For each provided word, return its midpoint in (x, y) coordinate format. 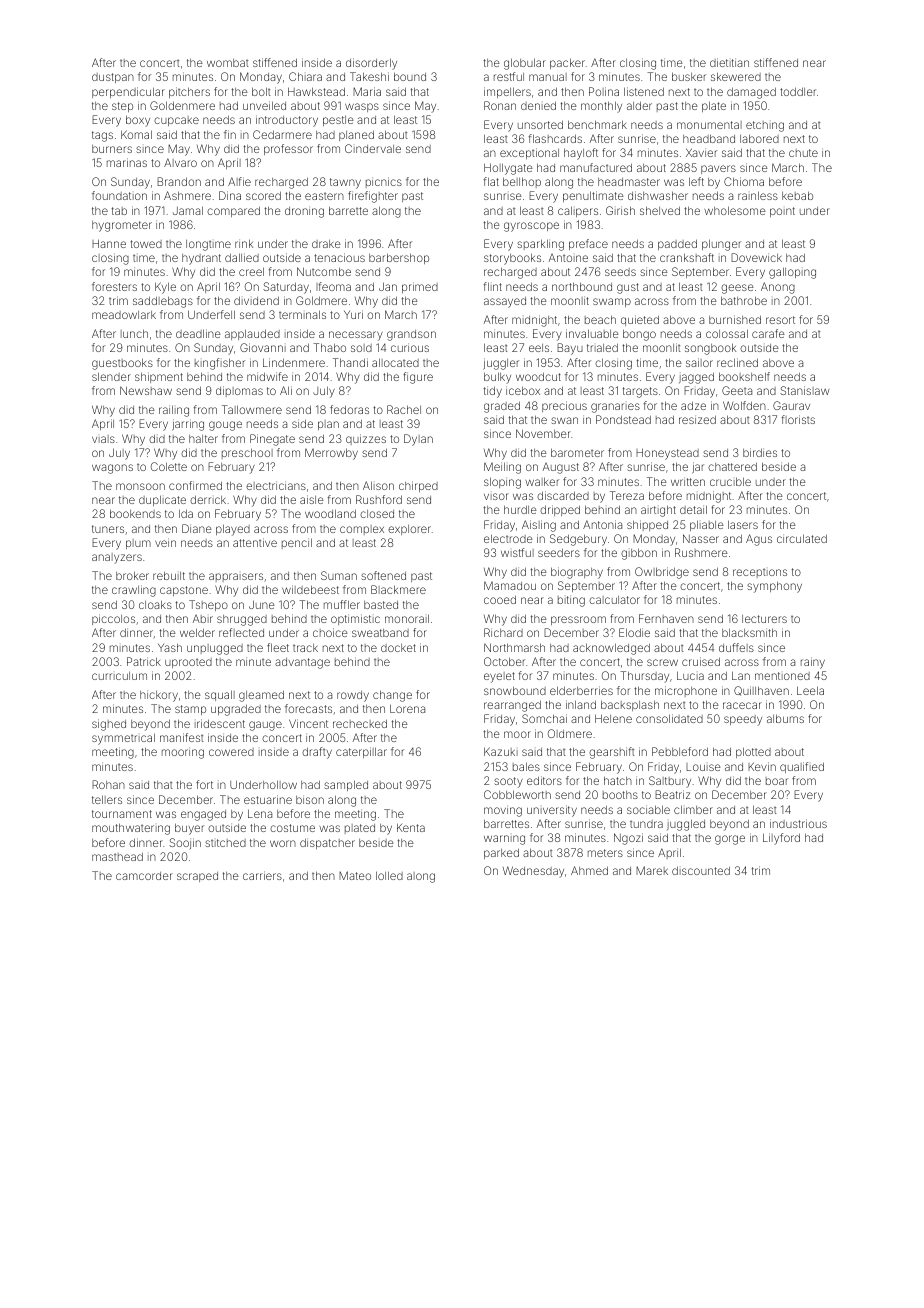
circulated (802, 538)
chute (803, 153)
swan (564, 420)
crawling (134, 591)
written (688, 481)
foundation (119, 195)
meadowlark (124, 315)
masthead (117, 857)
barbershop (399, 258)
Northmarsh (514, 647)
